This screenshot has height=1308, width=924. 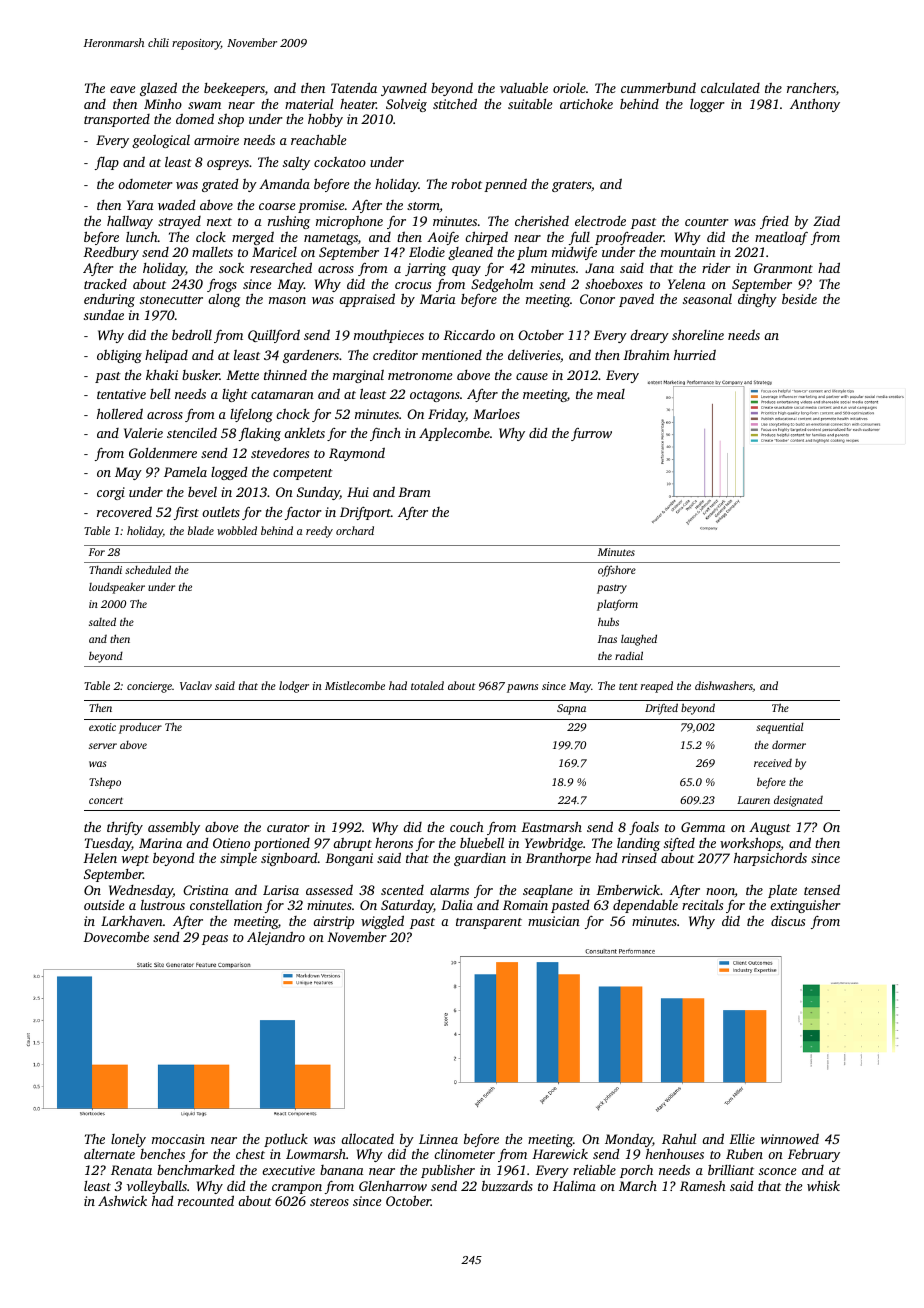 What do you see at coordinates (773, 763) in the screenshot?
I see `received` at bounding box center [773, 763].
